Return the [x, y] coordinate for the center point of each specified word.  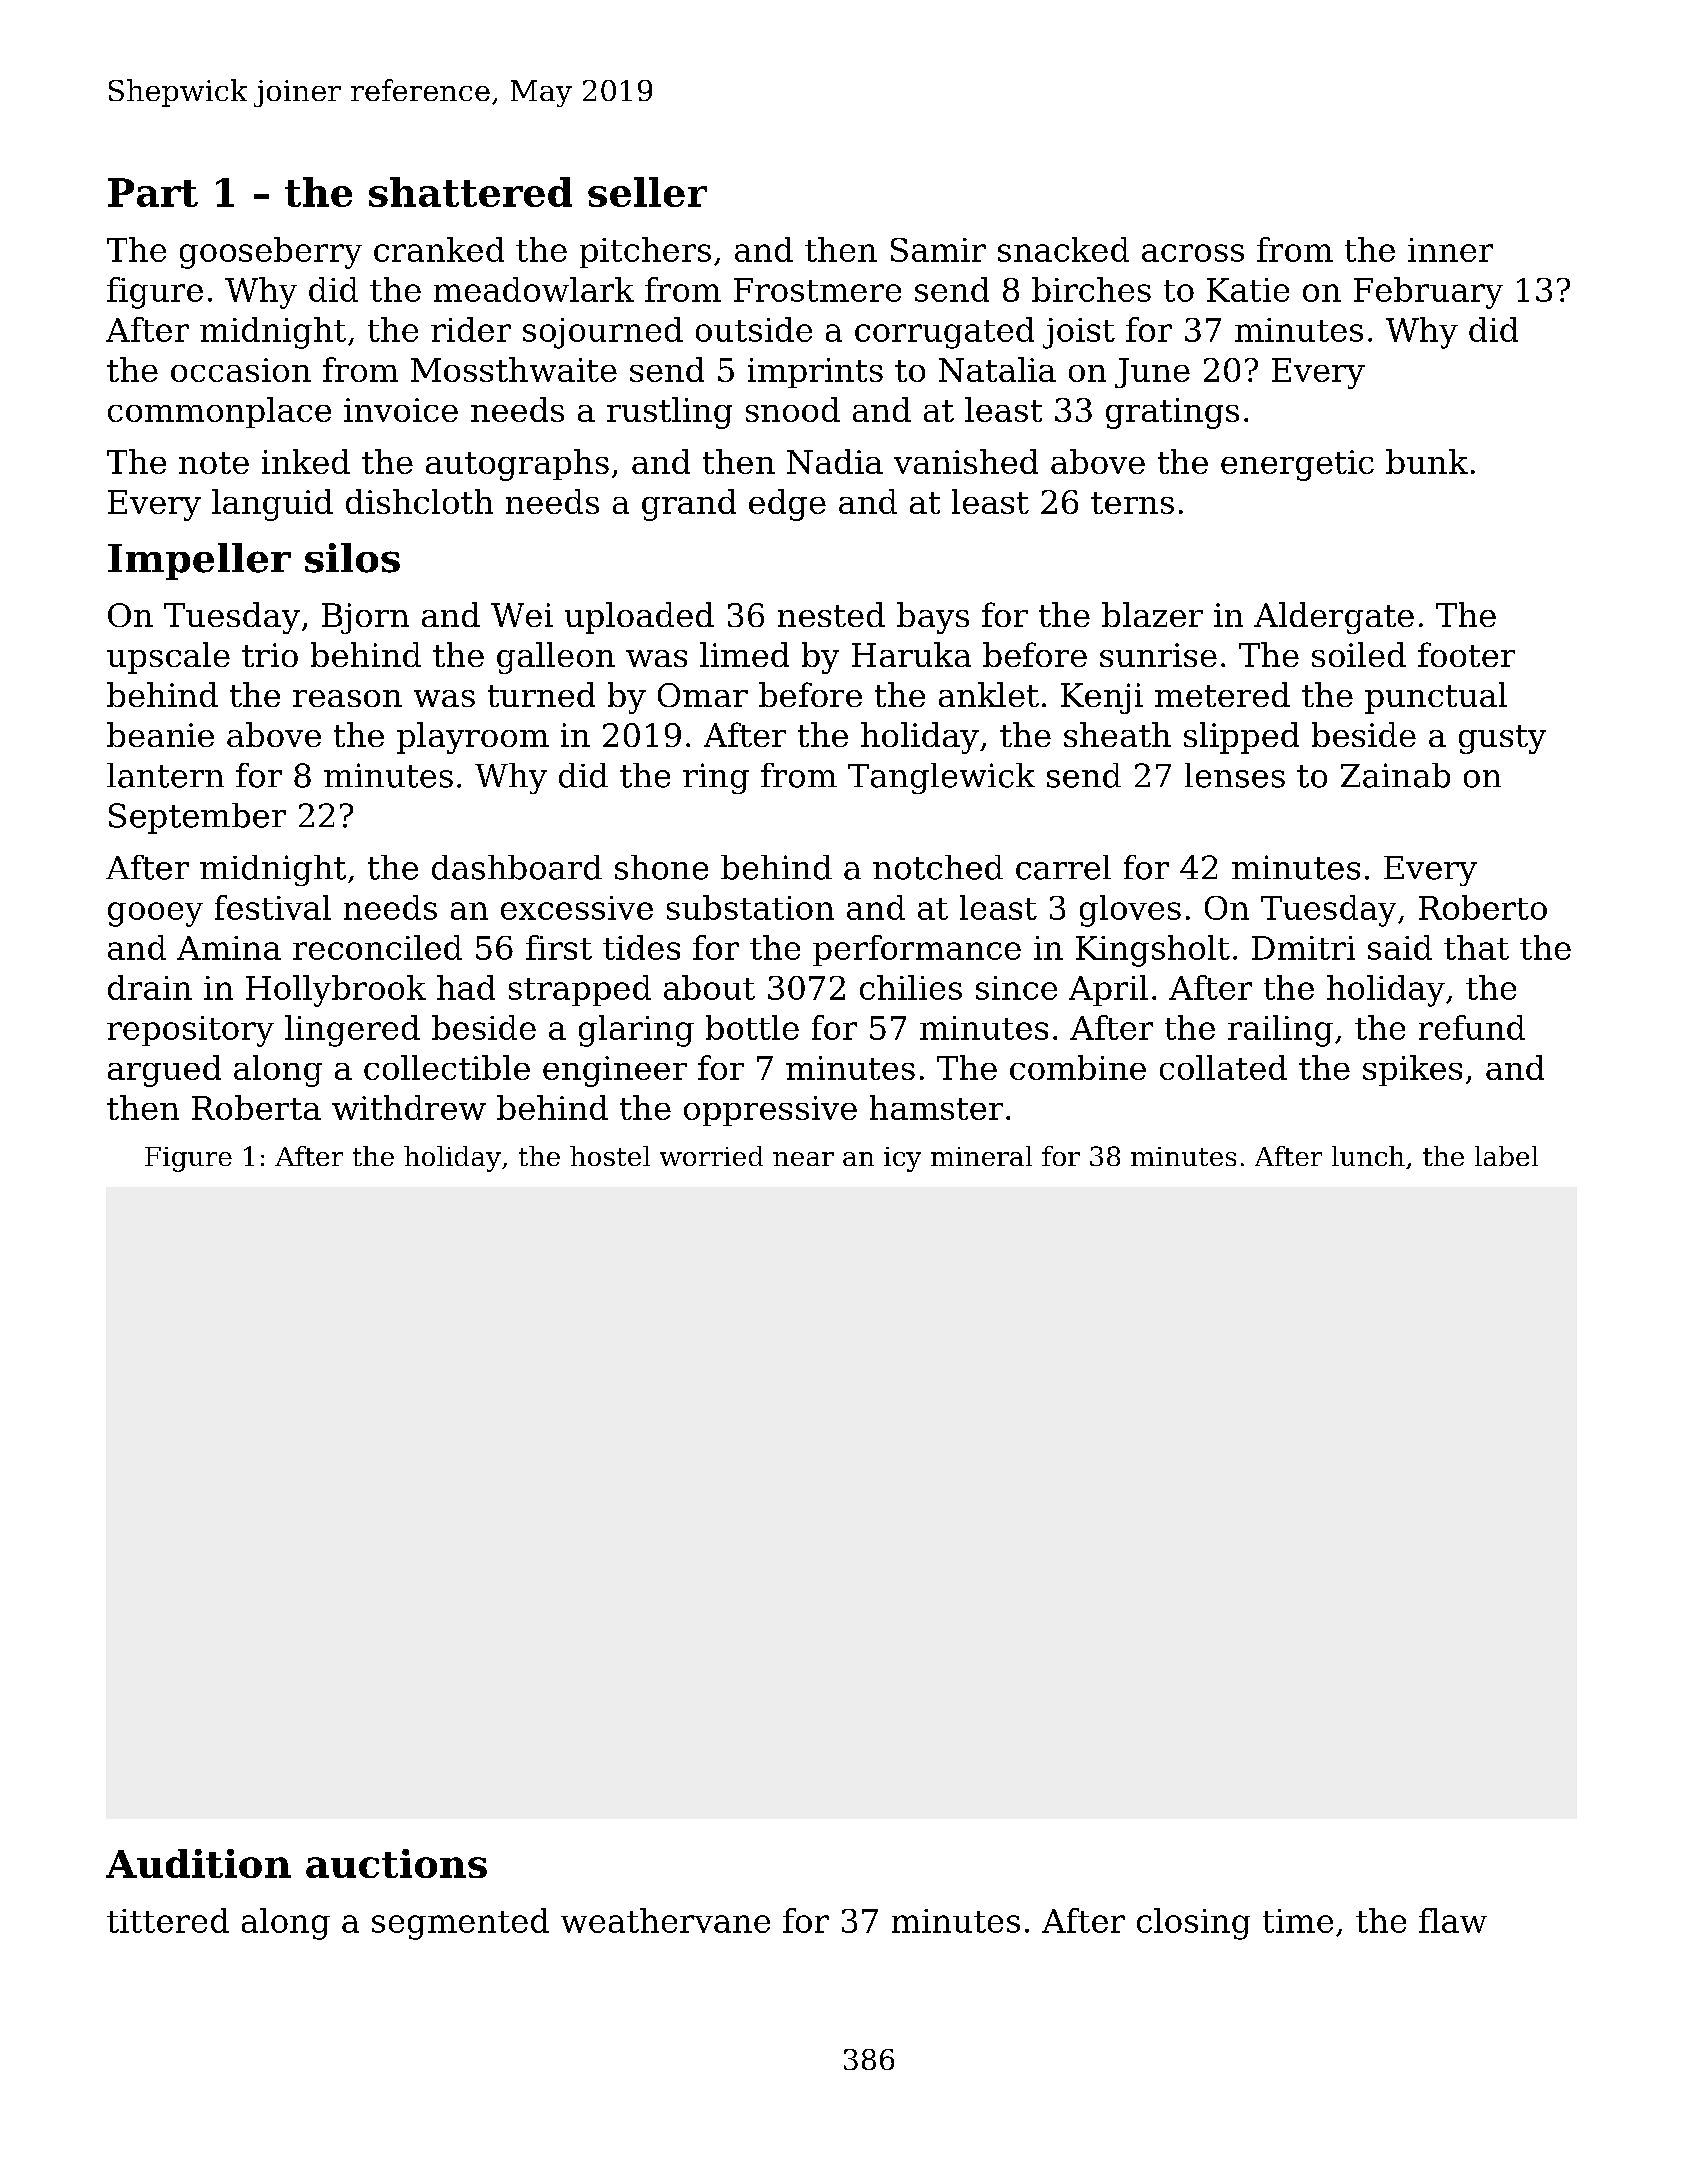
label [1506, 1156]
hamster [936, 1107]
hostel [610, 1156]
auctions [396, 1863]
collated [1223, 1067]
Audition [198, 1863]
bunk [1427, 461]
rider [471, 329]
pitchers [645, 252]
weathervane [665, 1920]
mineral [981, 1156]
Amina [229, 948]
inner [1450, 250]
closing [1193, 1924]
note [214, 463]
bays [933, 618]
